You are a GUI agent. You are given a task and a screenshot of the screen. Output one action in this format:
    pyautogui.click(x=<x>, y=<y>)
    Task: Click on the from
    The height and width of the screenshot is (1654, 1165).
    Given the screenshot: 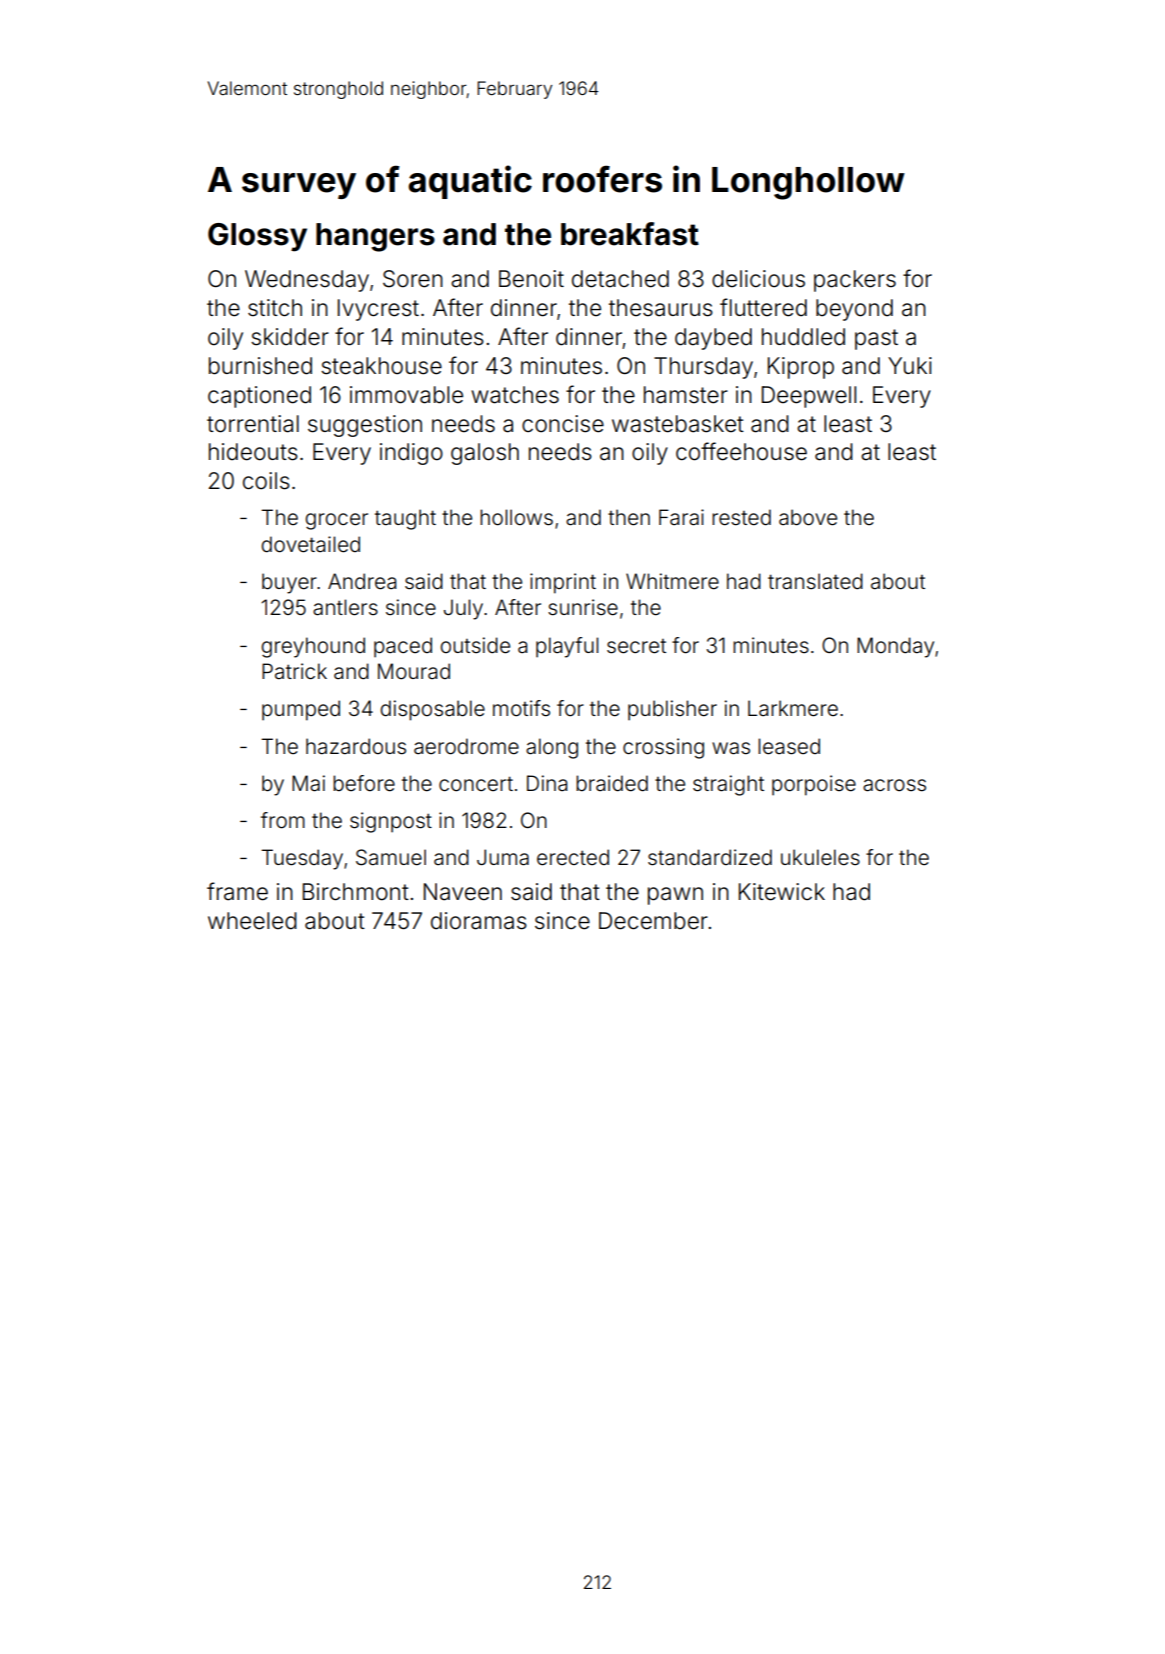 What is the action you would take?
    pyautogui.click(x=283, y=820)
